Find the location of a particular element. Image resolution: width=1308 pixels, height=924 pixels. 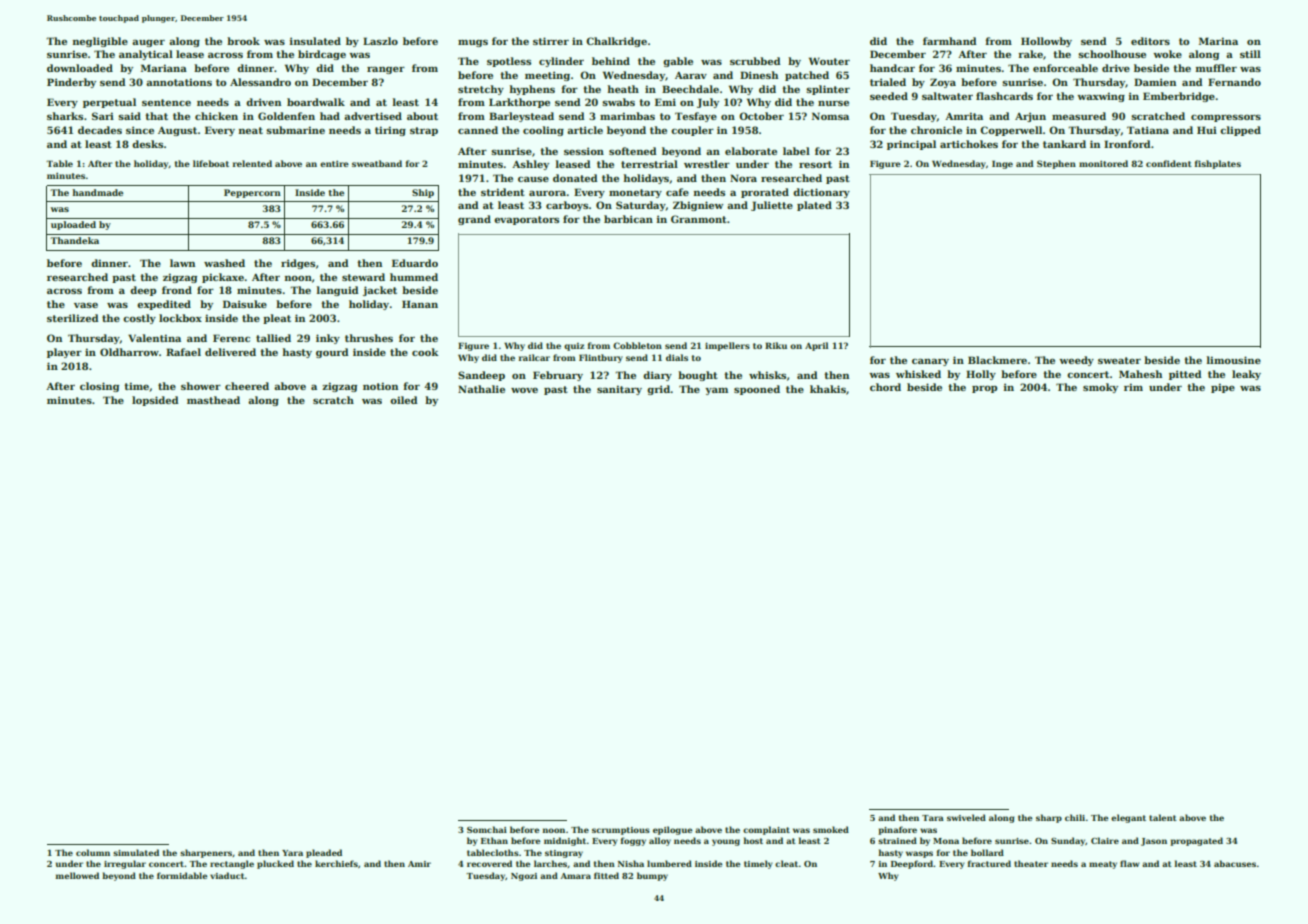

Damien is located at coordinates (1155, 82).
